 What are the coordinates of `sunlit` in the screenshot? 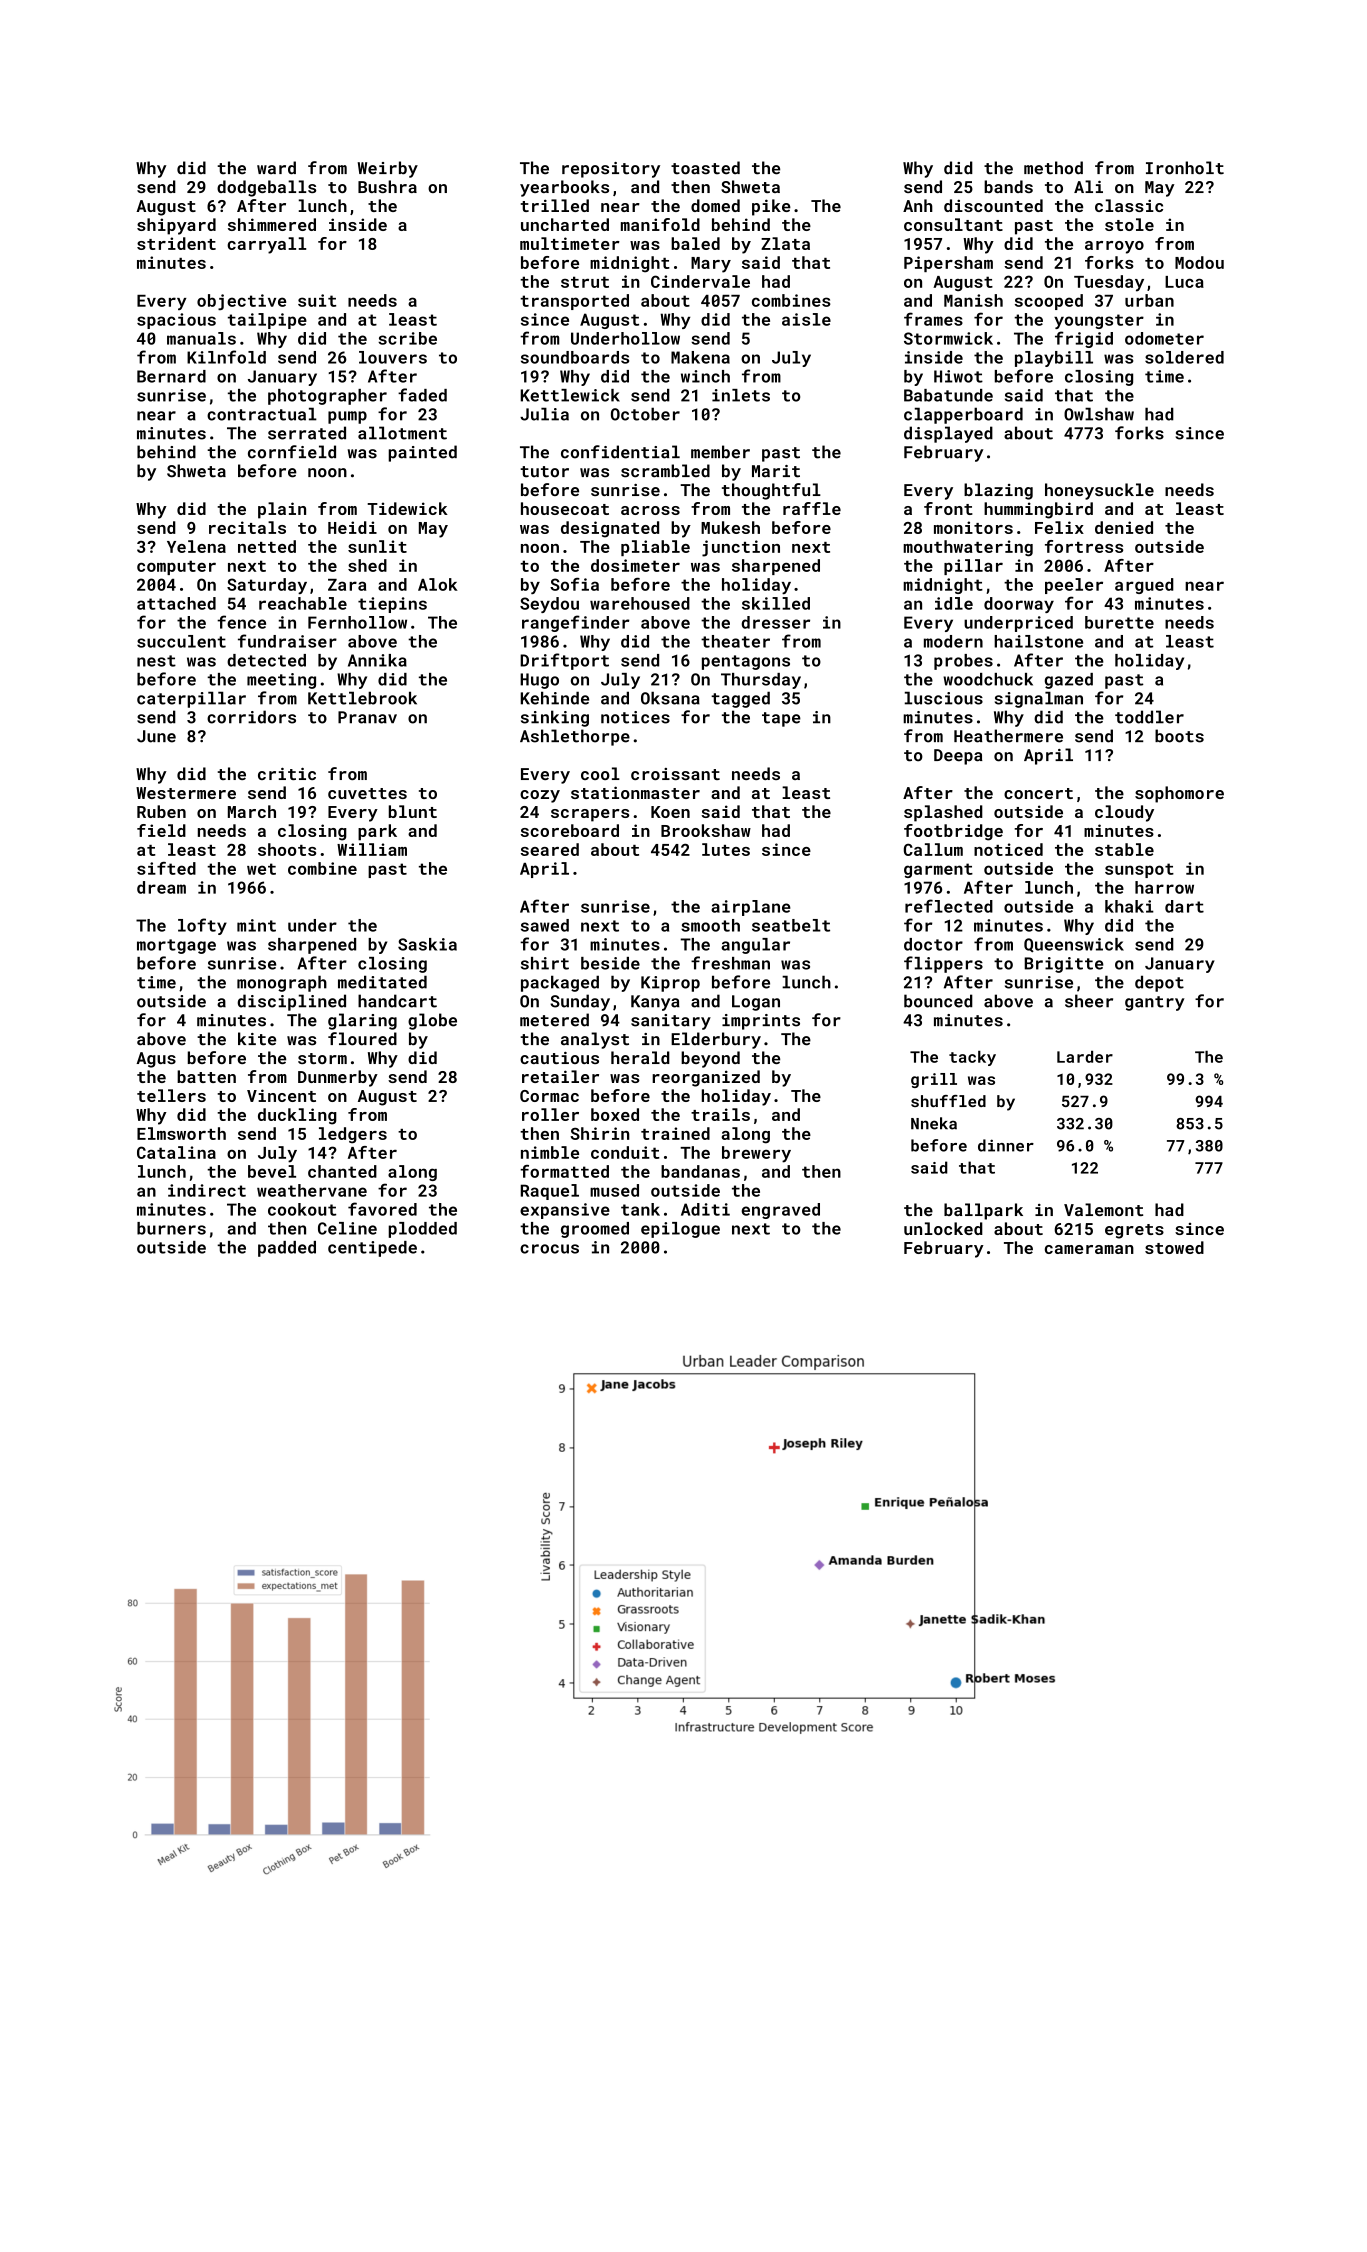 It's located at (377, 546).
